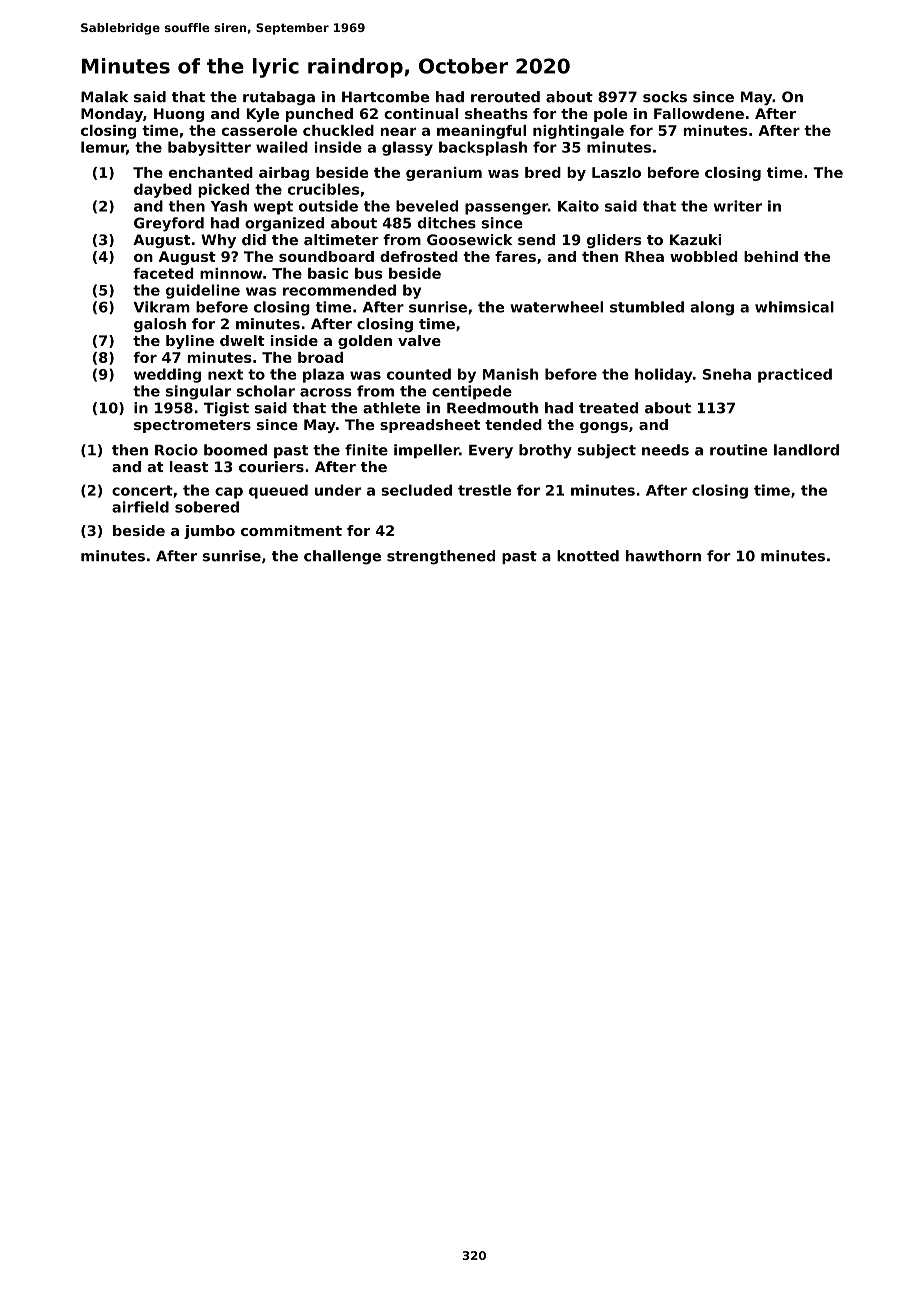 The width and height of the image is (924, 1308). What do you see at coordinates (771, 256) in the image?
I see `behind` at bounding box center [771, 256].
